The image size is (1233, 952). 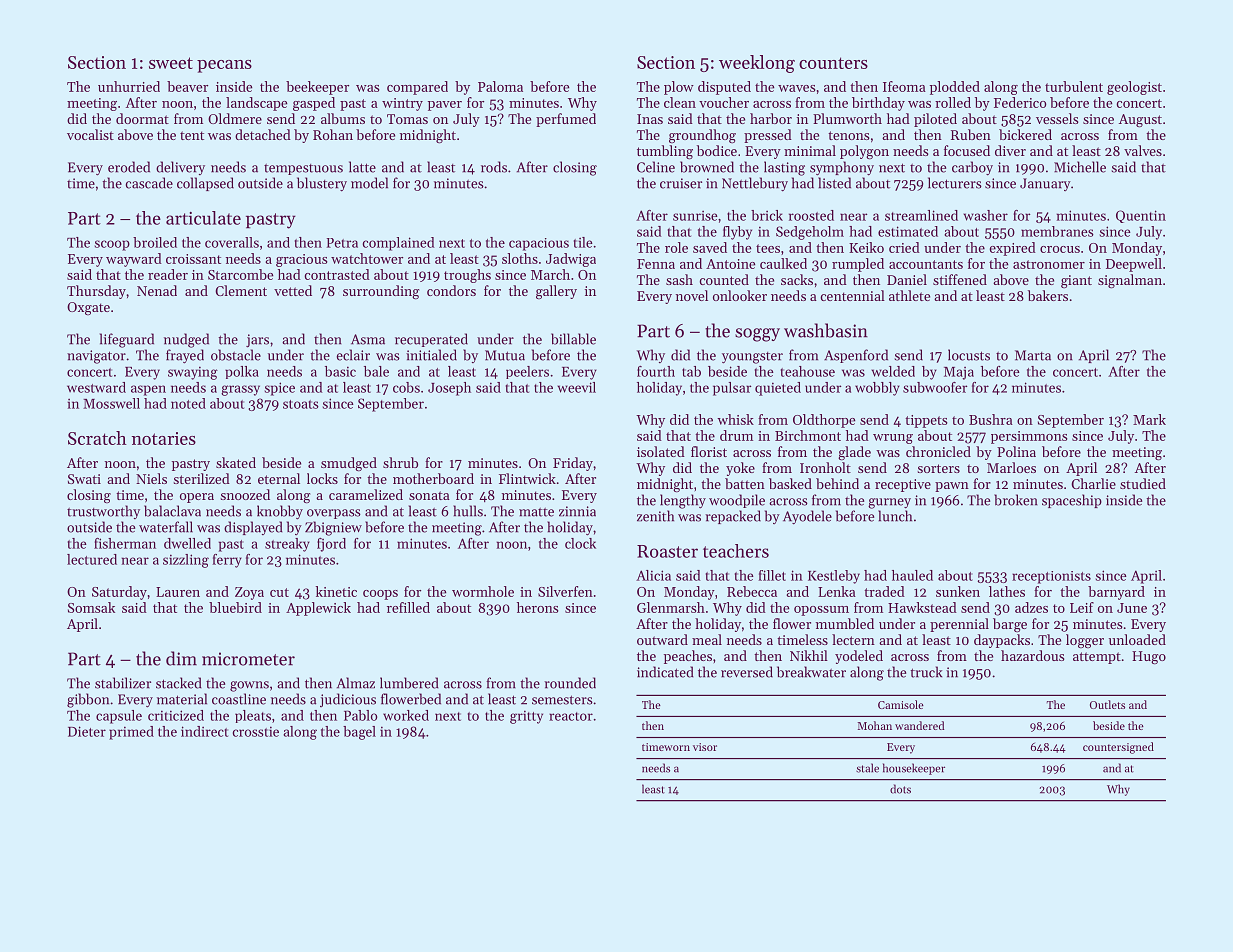 What do you see at coordinates (88, 308) in the screenshot?
I see `Oxgate` at bounding box center [88, 308].
